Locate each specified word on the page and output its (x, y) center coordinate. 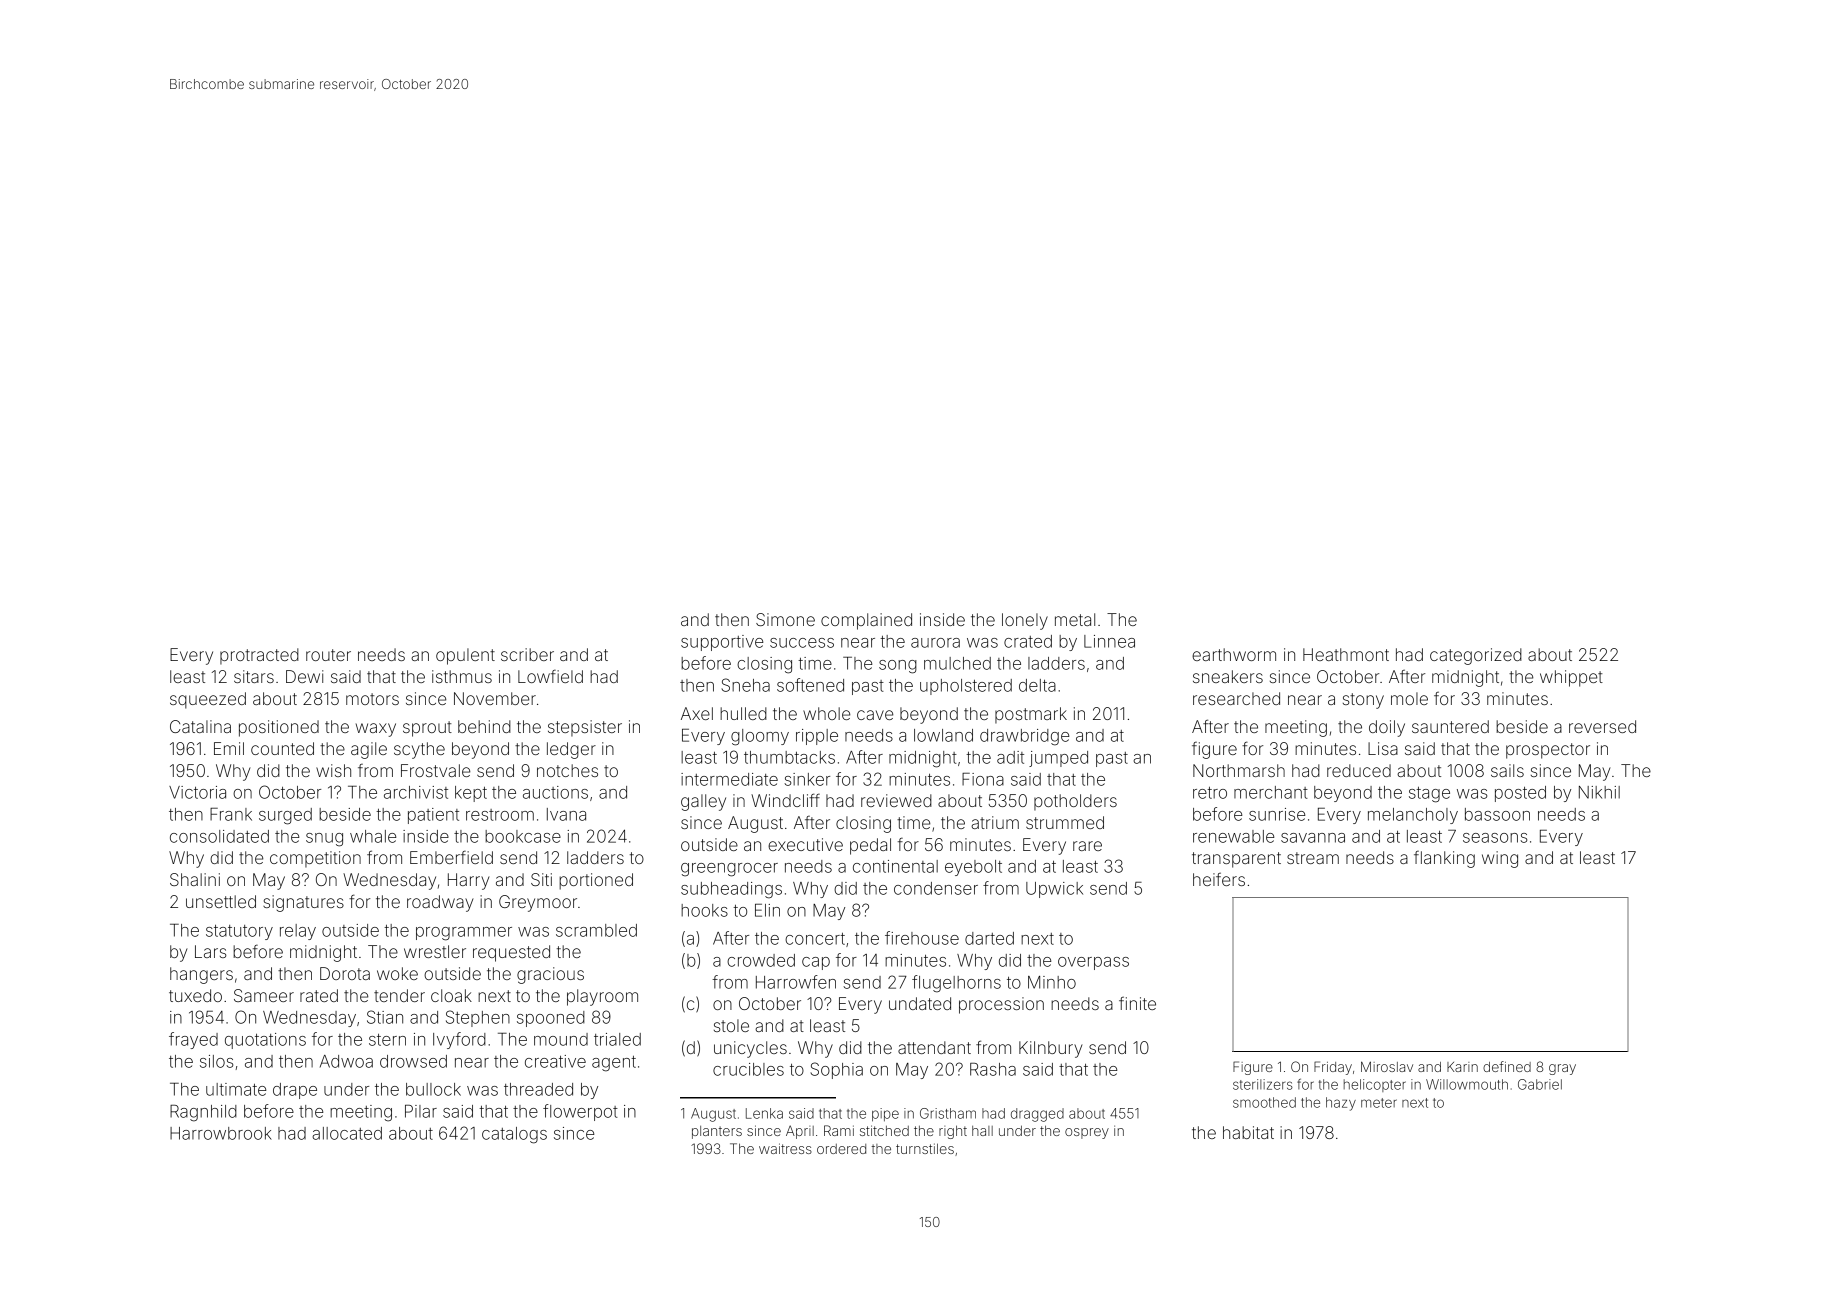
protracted (259, 656)
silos (216, 1061)
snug (324, 840)
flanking (1444, 859)
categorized (1476, 656)
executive (805, 844)
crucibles (748, 1069)
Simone (785, 619)
